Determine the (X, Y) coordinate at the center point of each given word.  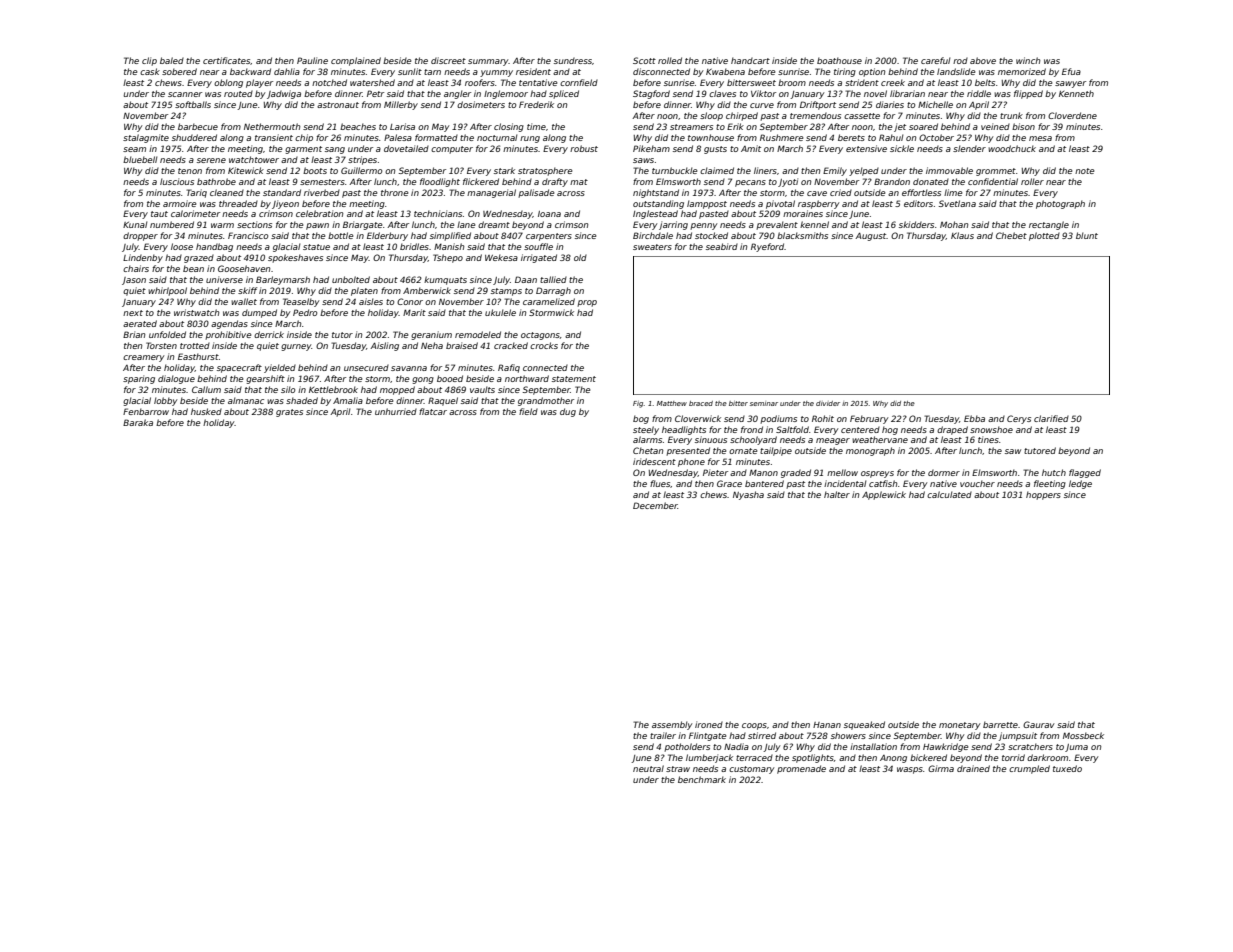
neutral (648, 768)
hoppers (1043, 495)
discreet (448, 60)
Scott (644, 60)
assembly (672, 725)
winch (1028, 60)
